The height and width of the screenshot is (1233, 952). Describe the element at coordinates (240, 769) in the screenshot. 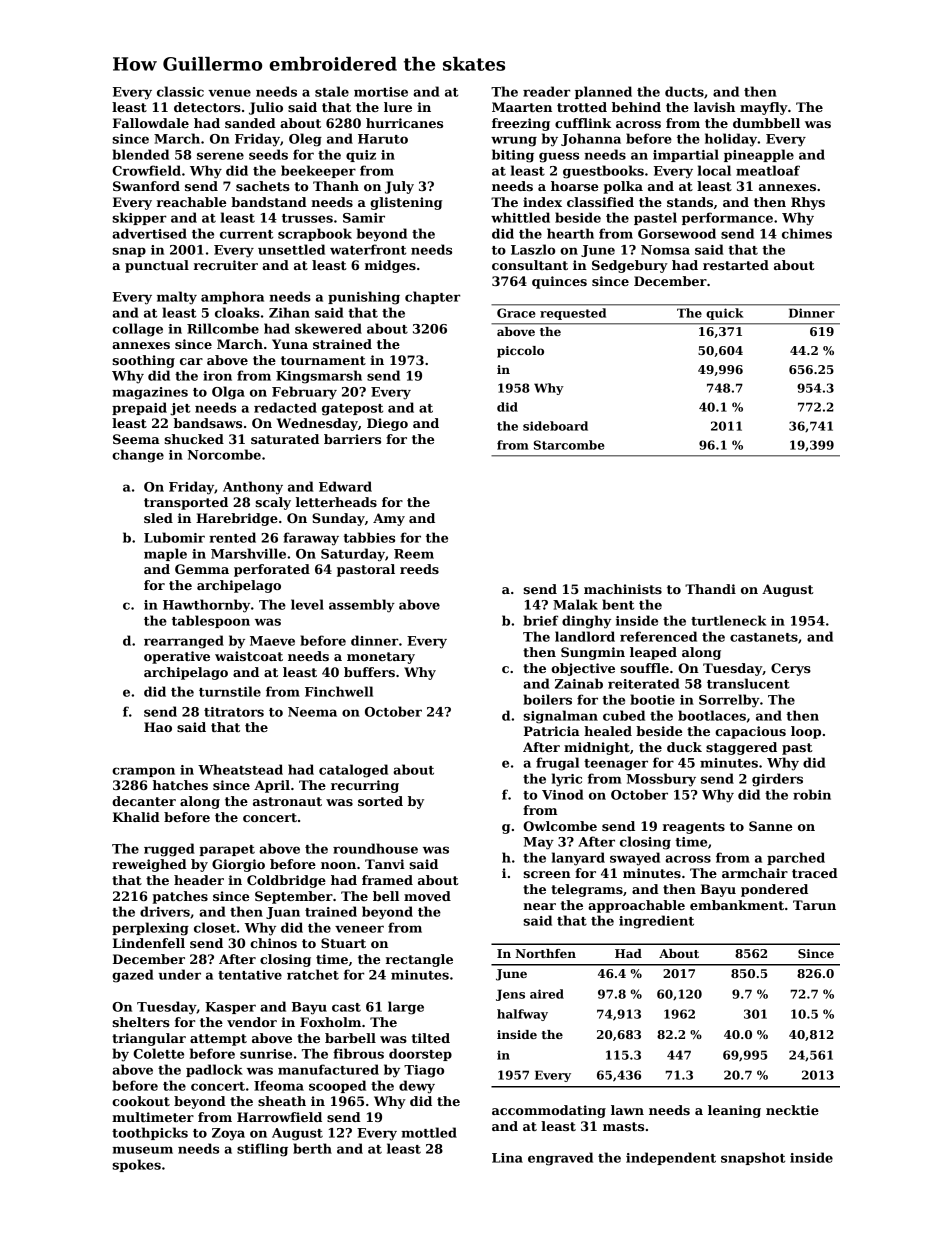

I see `Wheatstead` at that location.
